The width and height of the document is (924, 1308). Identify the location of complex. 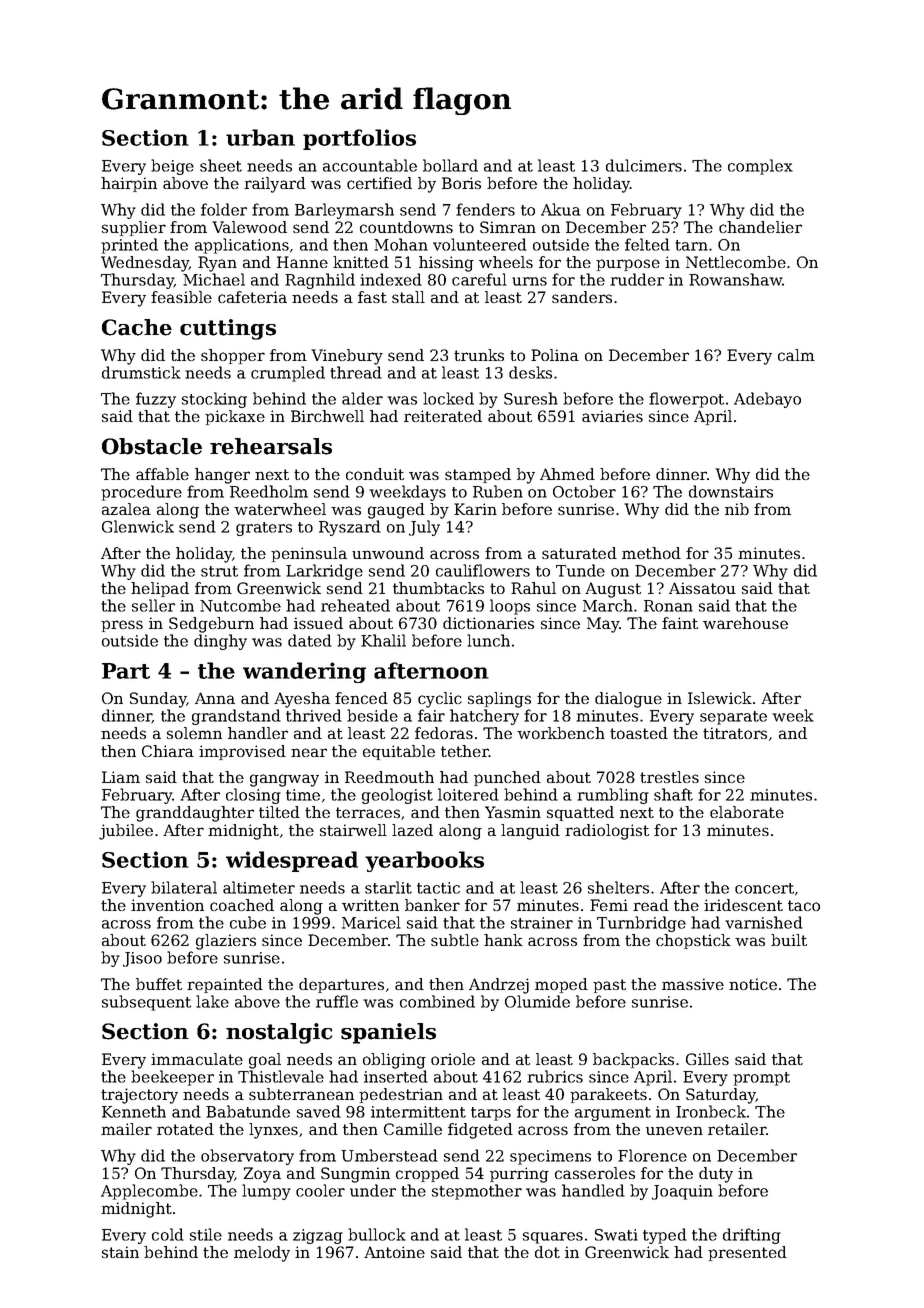
(760, 167).
